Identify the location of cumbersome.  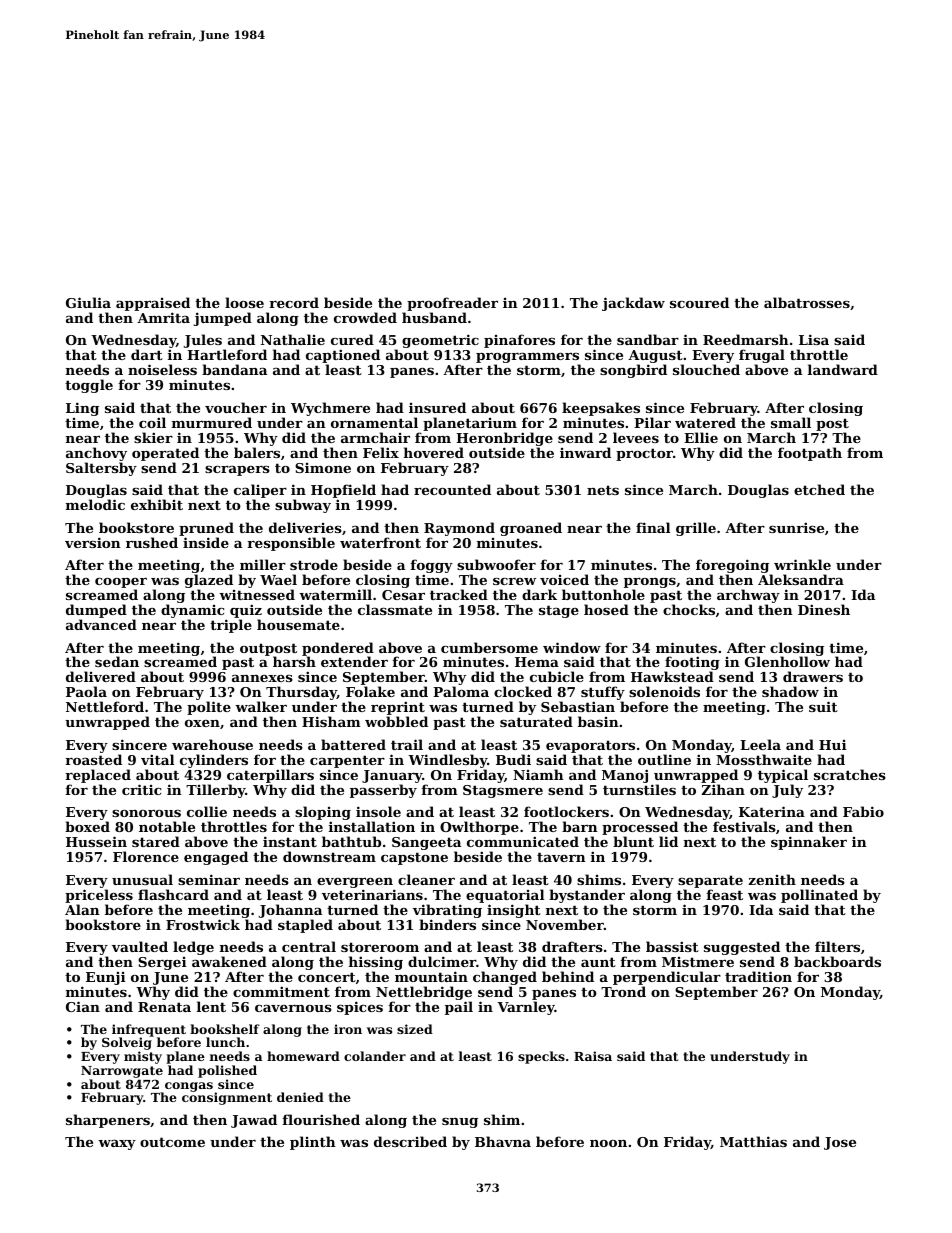
(489, 647).
